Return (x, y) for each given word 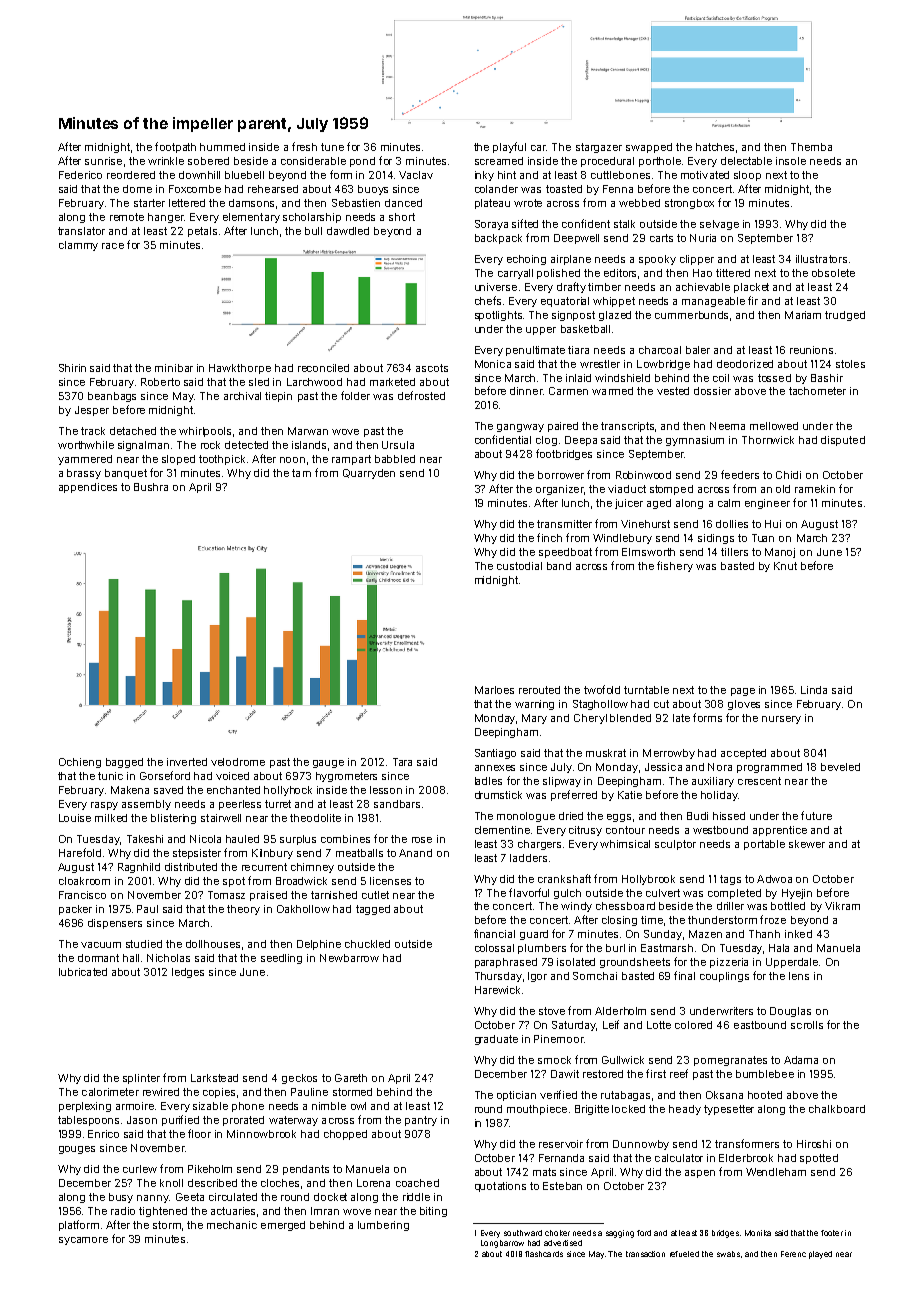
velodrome (238, 762)
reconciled (323, 368)
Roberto (160, 382)
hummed (222, 147)
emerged (283, 1226)
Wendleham (776, 1172)
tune (332, 147)
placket (751, 288)
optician (516, 1096)
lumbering (383, 1226)
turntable (646, 690)
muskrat (606, 753)
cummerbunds (691, 315)
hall (131, 958)
